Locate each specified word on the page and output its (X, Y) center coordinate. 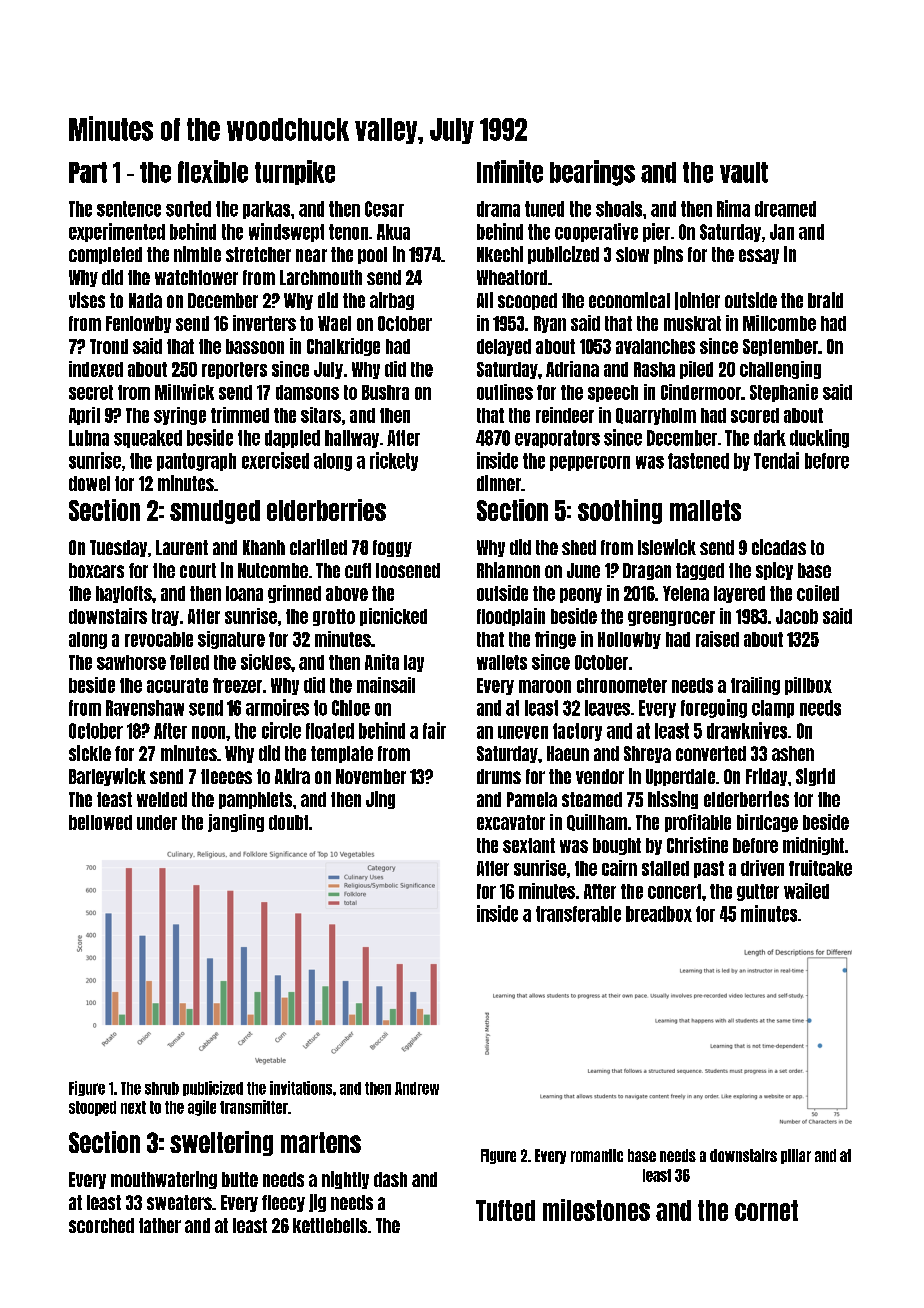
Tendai (776, 460)
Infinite (510, 171)
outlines (505, 392)
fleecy (283, 1203)
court (198, 570)
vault (744, 172)
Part (88, 172)
